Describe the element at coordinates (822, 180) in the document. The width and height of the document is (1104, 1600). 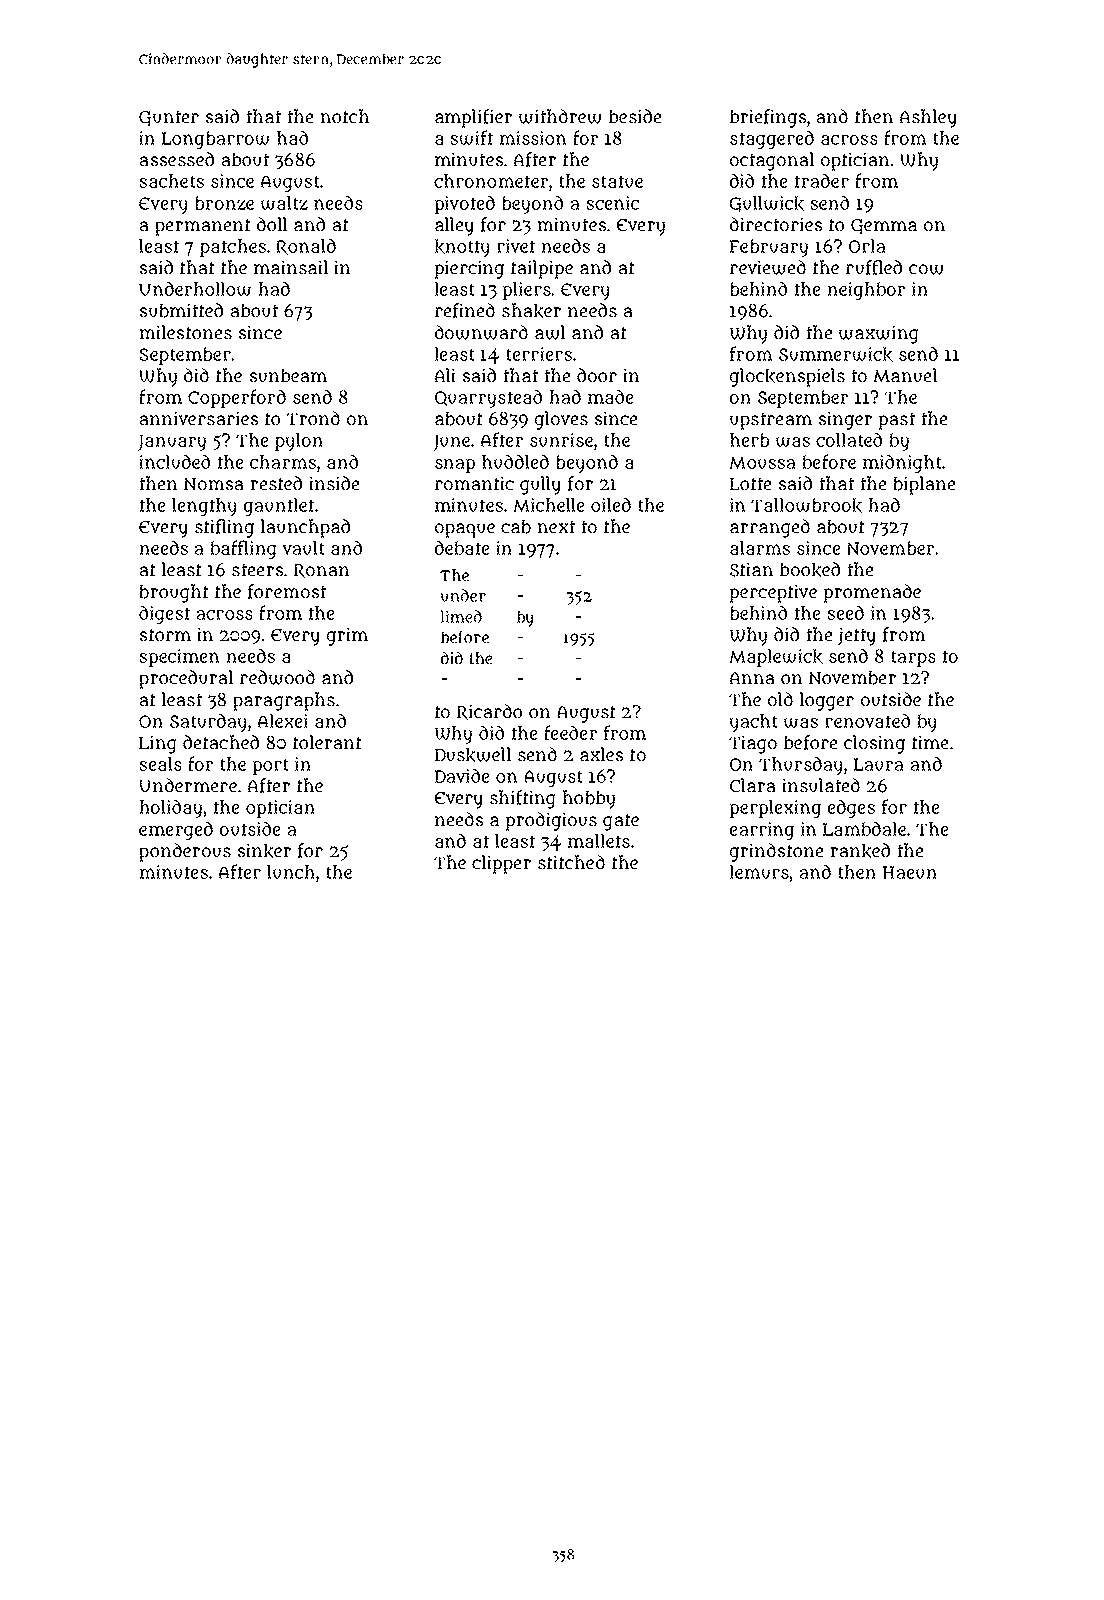
I see `trader` at that location.
